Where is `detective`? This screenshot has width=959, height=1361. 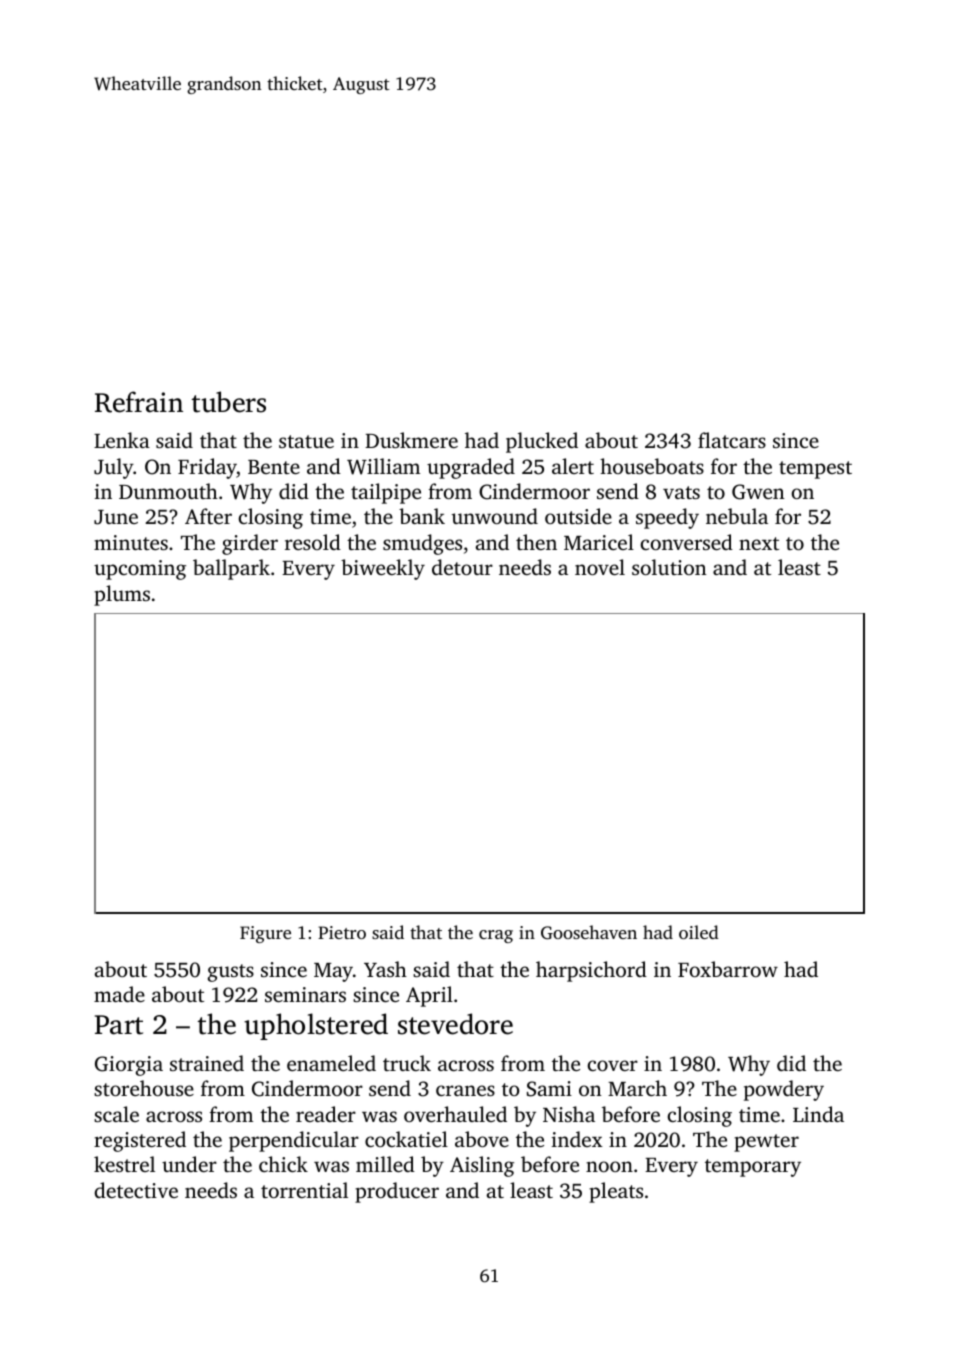
detective is located at coordinates (136, 1190).
